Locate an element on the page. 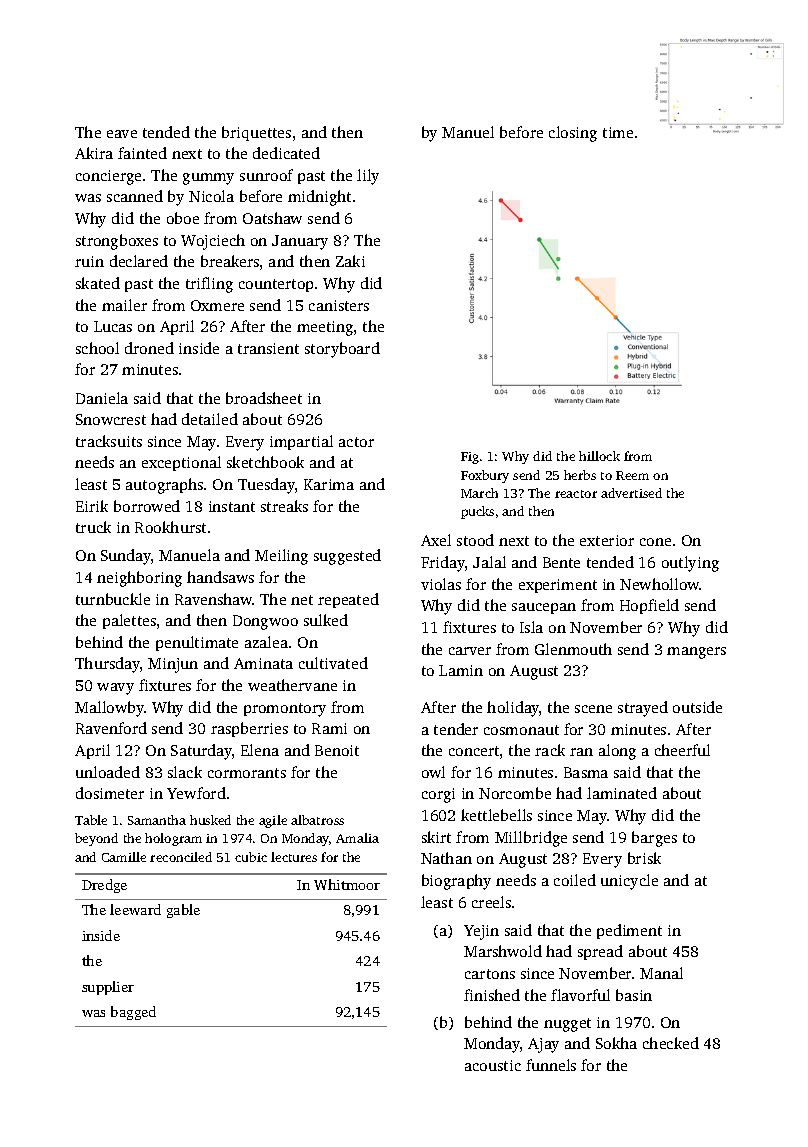 This image has width=808, height=1147. time is located at coordinates (618, 132).
